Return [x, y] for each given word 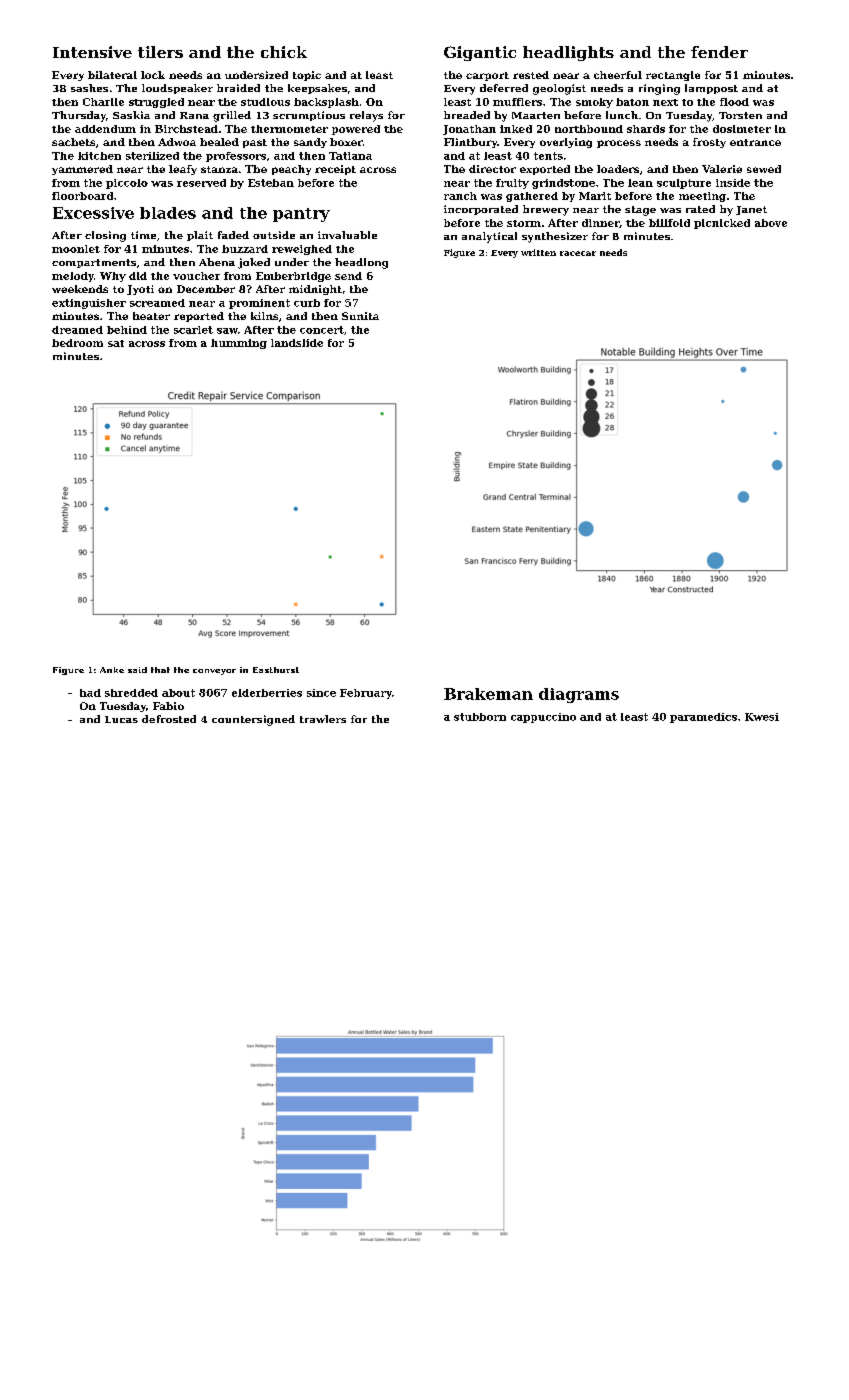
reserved [201, 183]
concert [322, 330]
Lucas [121, 719]
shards [646, 129]
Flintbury [470, 143]
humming [239, 344]
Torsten [740, 115]
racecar [578, 253]
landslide [297, 343]
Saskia [131, 115]
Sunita [360, 316]
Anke [112, 670]
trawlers [323, 719]
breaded [467, 115]
